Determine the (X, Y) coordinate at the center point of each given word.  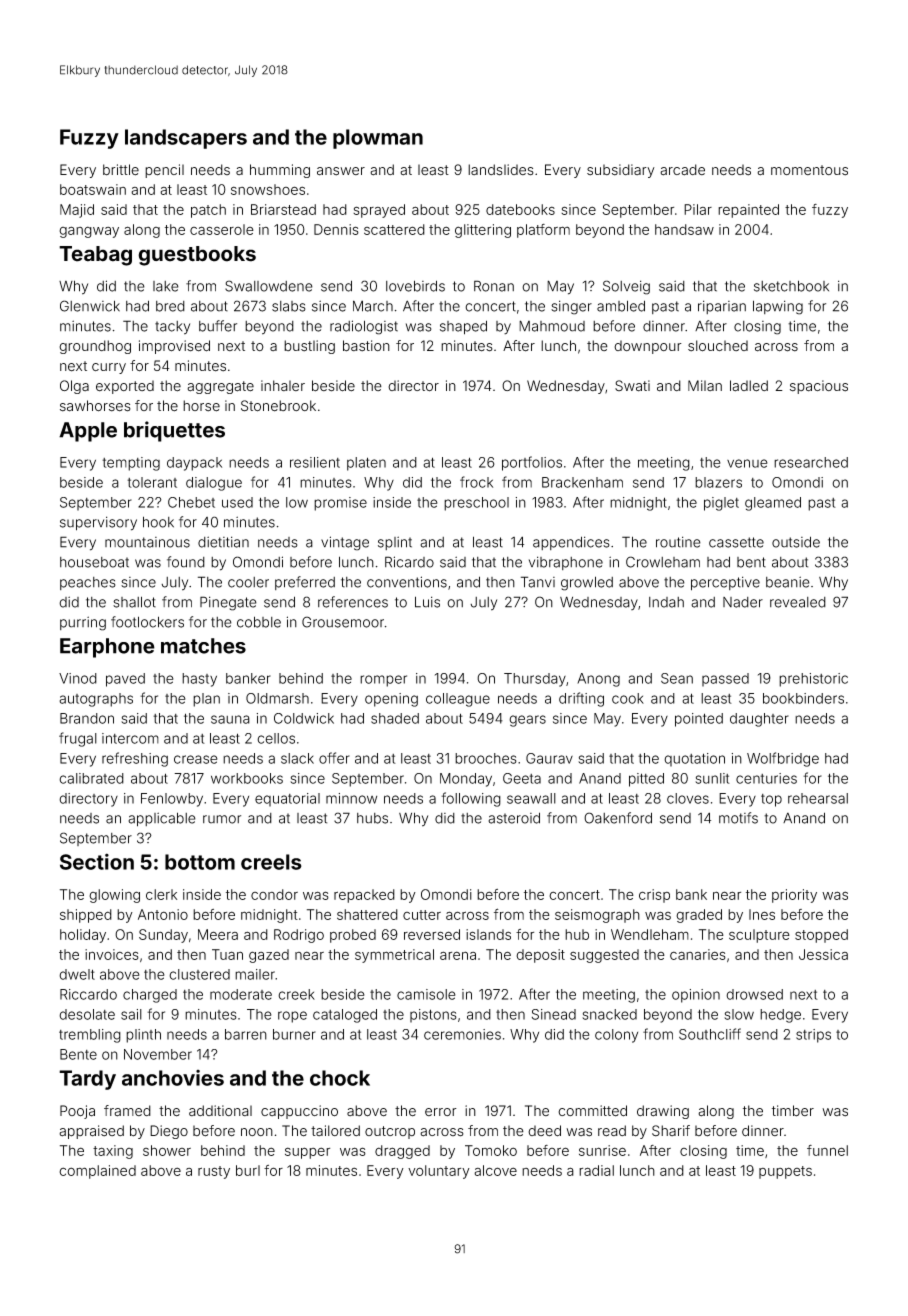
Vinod (78, 678)
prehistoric (813, 680)
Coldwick (304, 718)
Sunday (163, 936)
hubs (372, 818)
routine (678, 542)
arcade (682, 170)
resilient (315, 462)
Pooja (77, 1112)
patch (208, 211)
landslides (501, 170)
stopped (821, 936)
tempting (131, 464)
